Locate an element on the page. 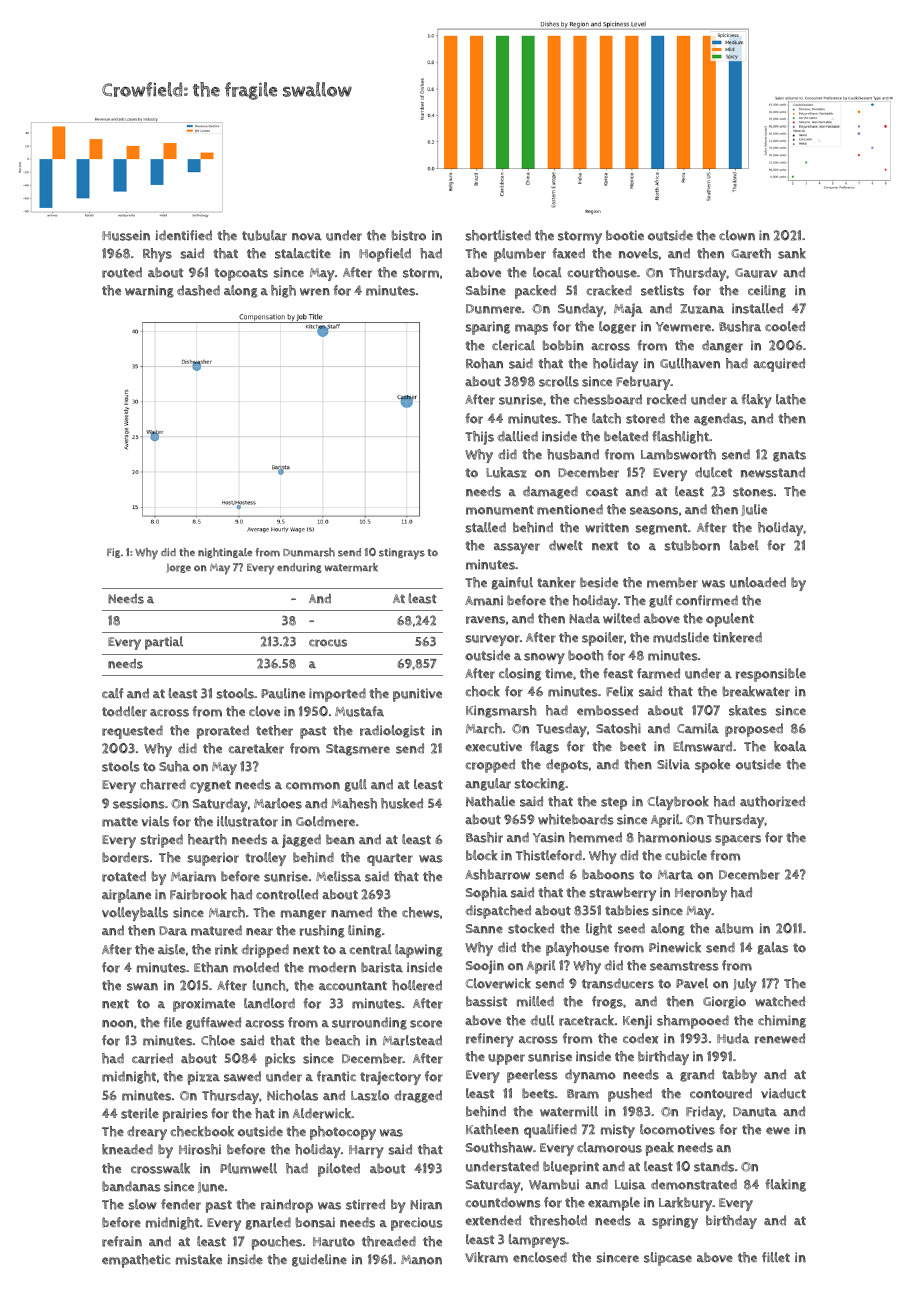 The image size is (908, 1316). watermark is located at coordinates (351, 567).
